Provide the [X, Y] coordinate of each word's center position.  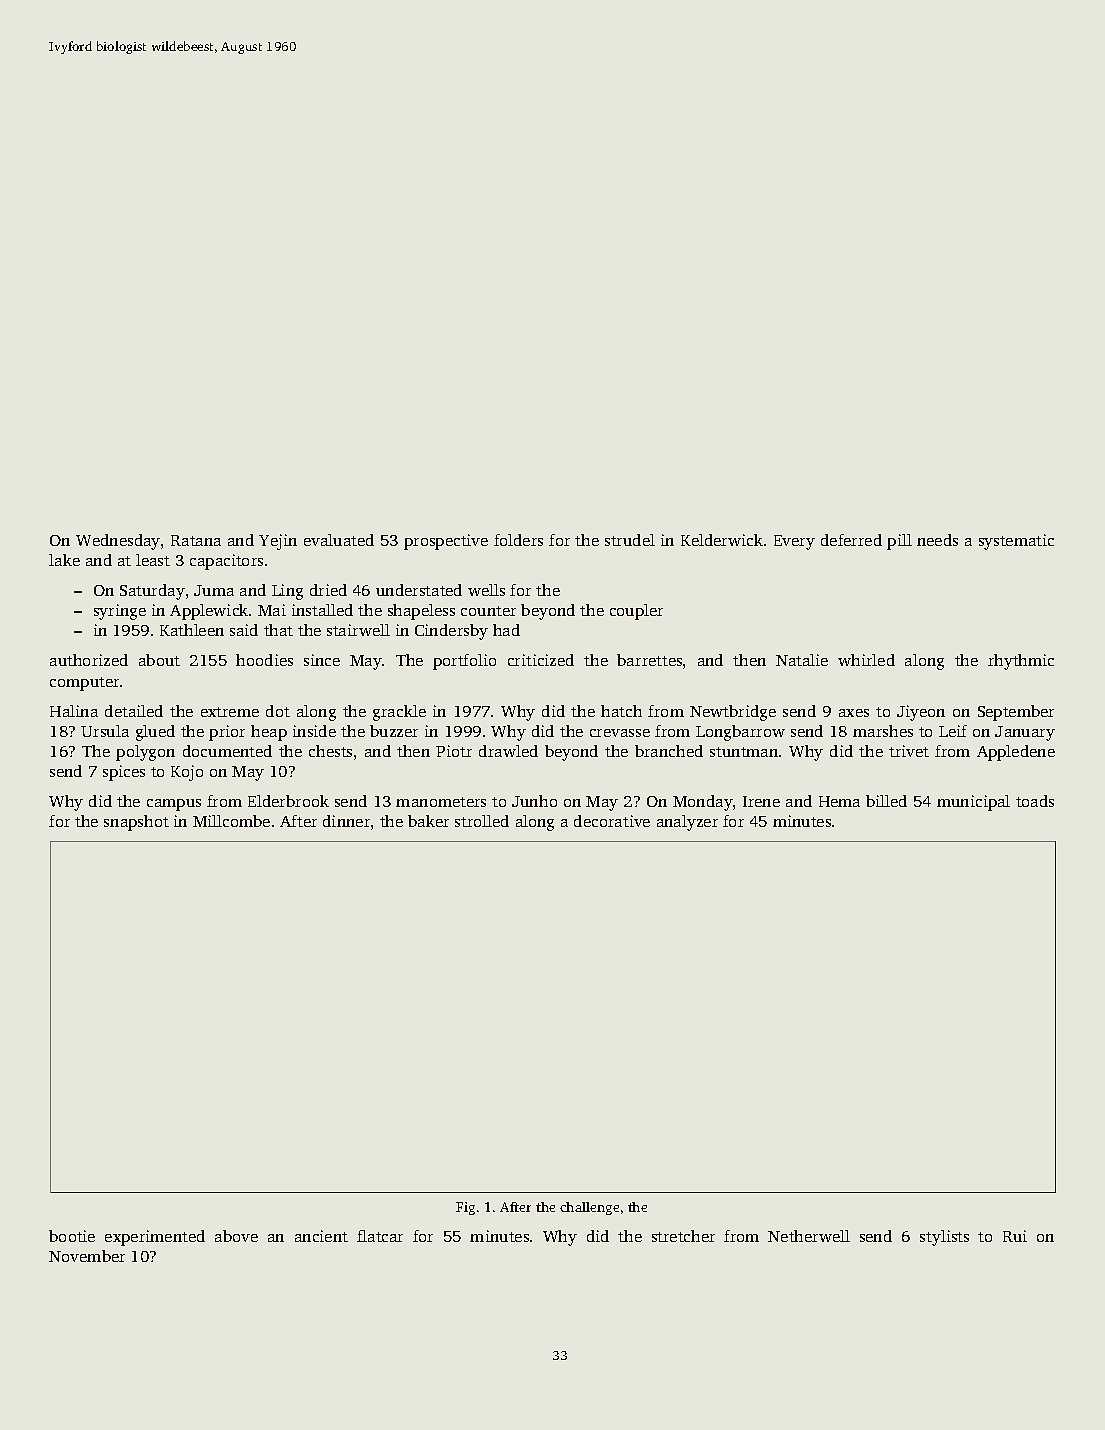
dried [328, 590]
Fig [465, 1208]
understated [419, 590]
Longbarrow [740, 733]
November [87, 1256]
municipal [973, 803]
